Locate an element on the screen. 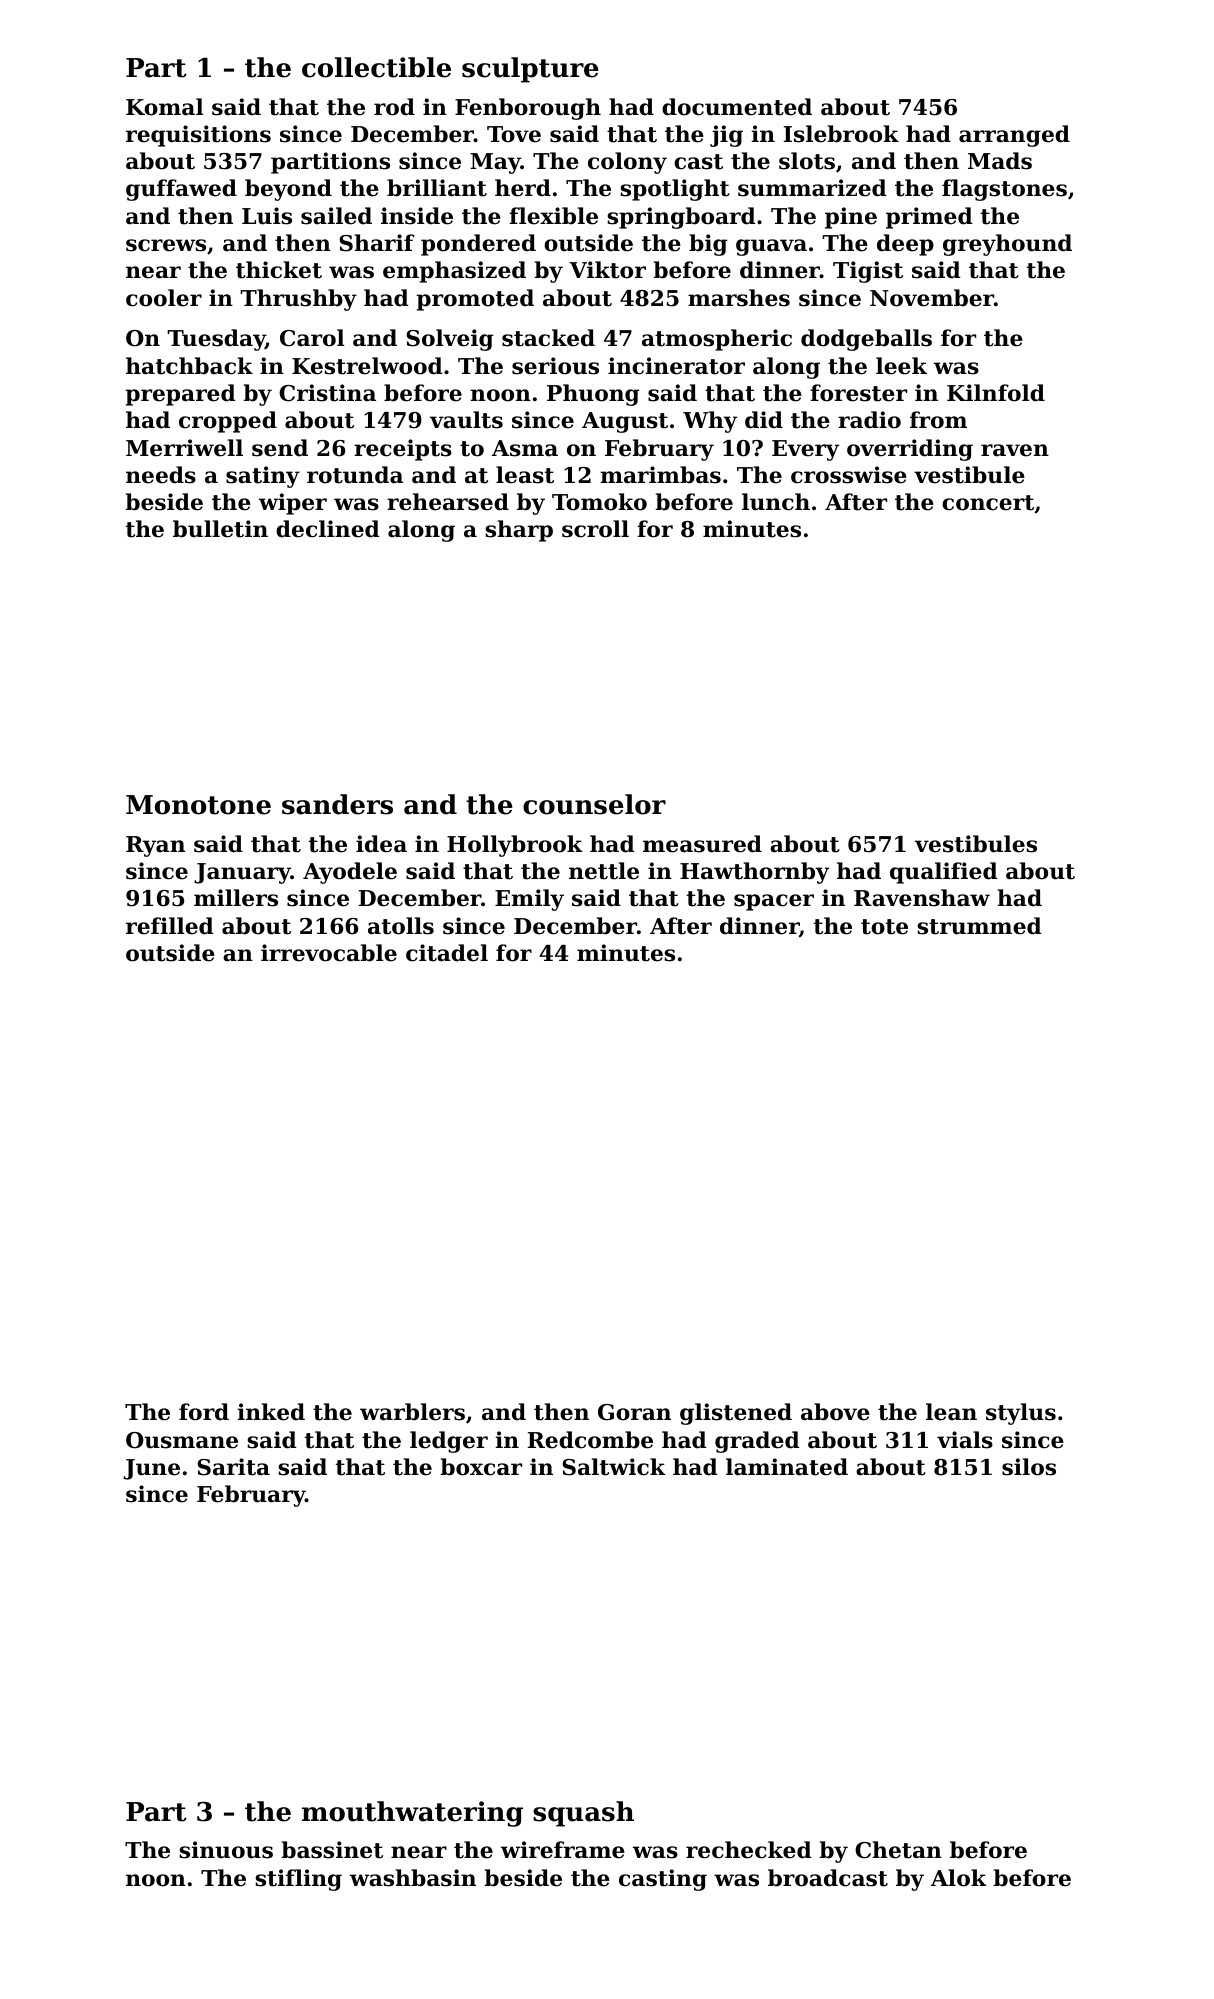 This screenshot has width=1214, height=1999. Tigist is located at coordinates (868, 272).
